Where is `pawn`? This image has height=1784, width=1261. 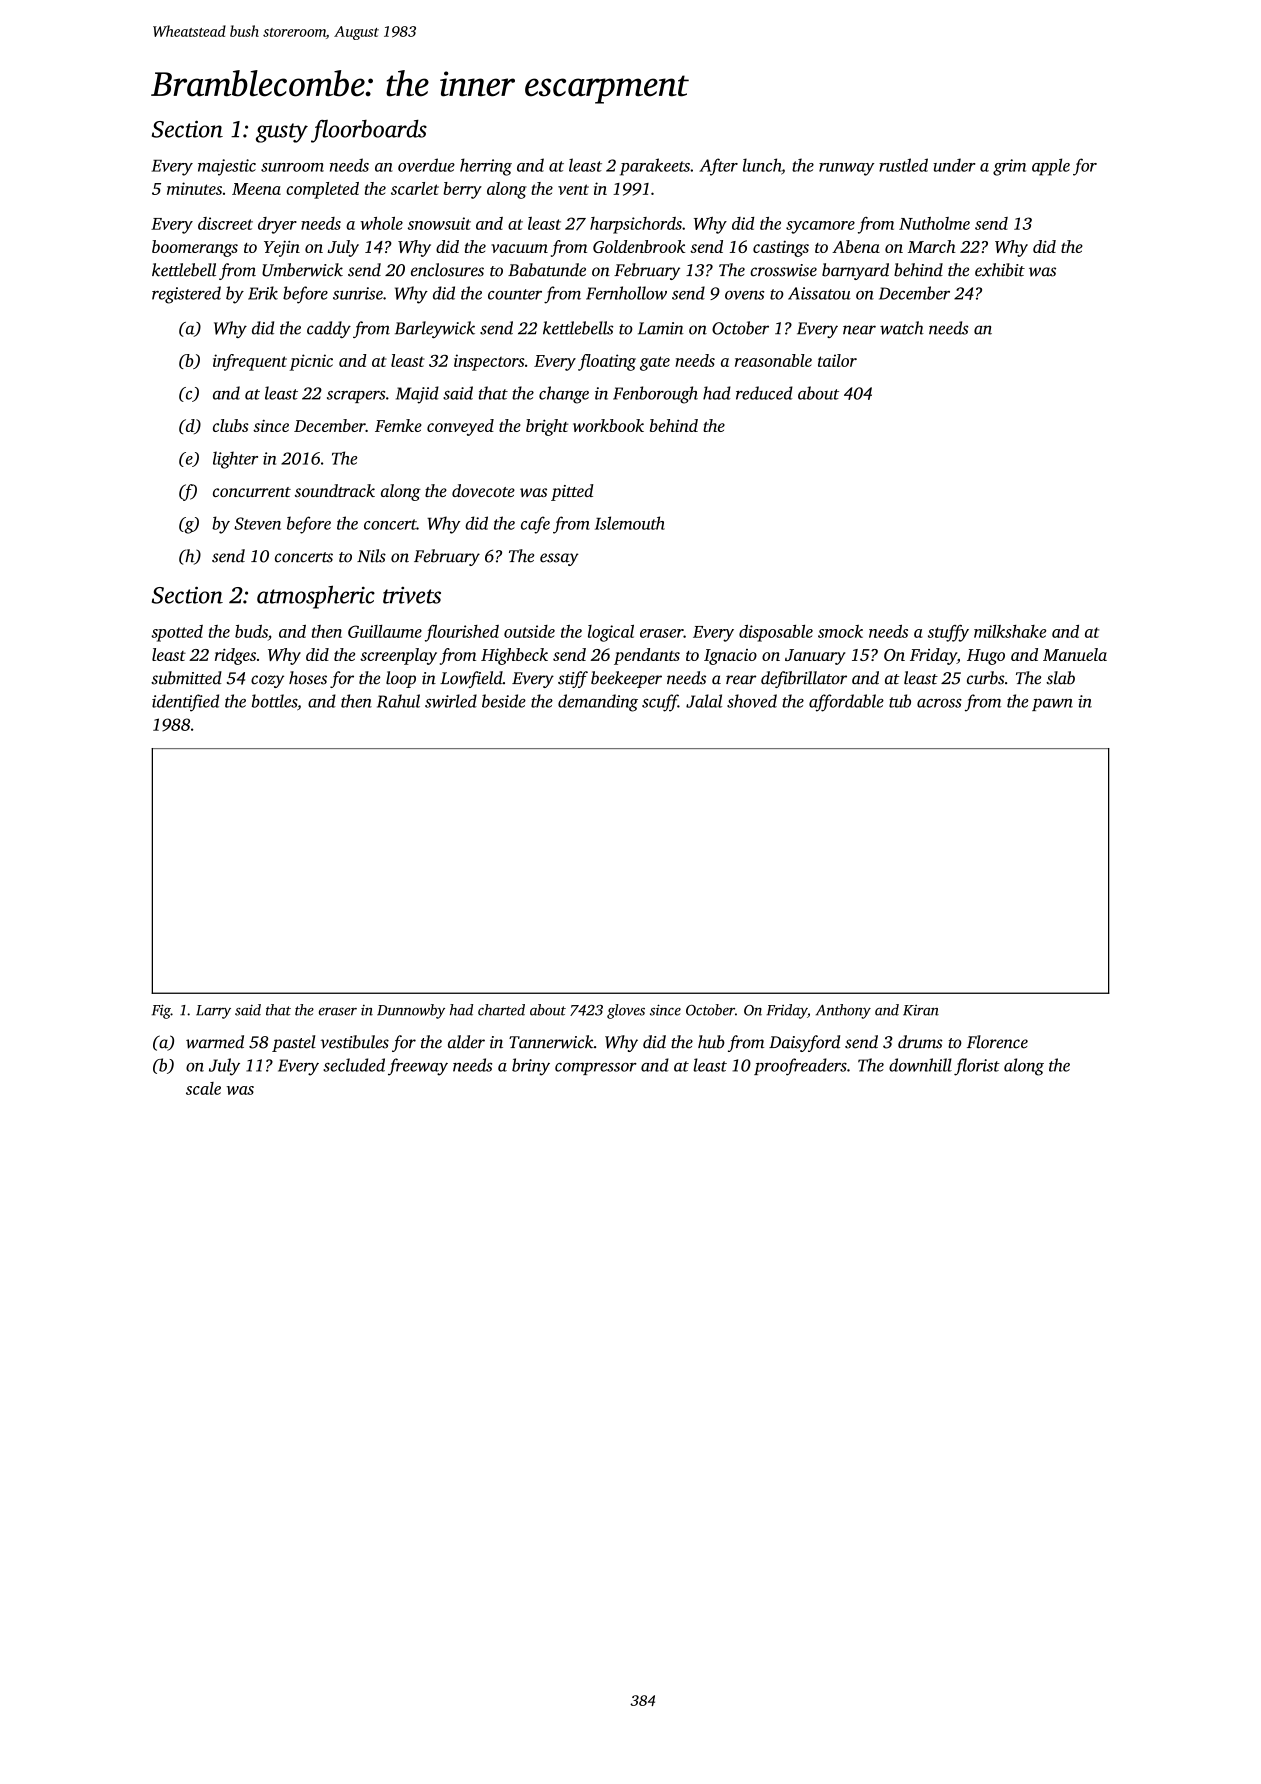
pawn is located at coordinates (1052, 705).
